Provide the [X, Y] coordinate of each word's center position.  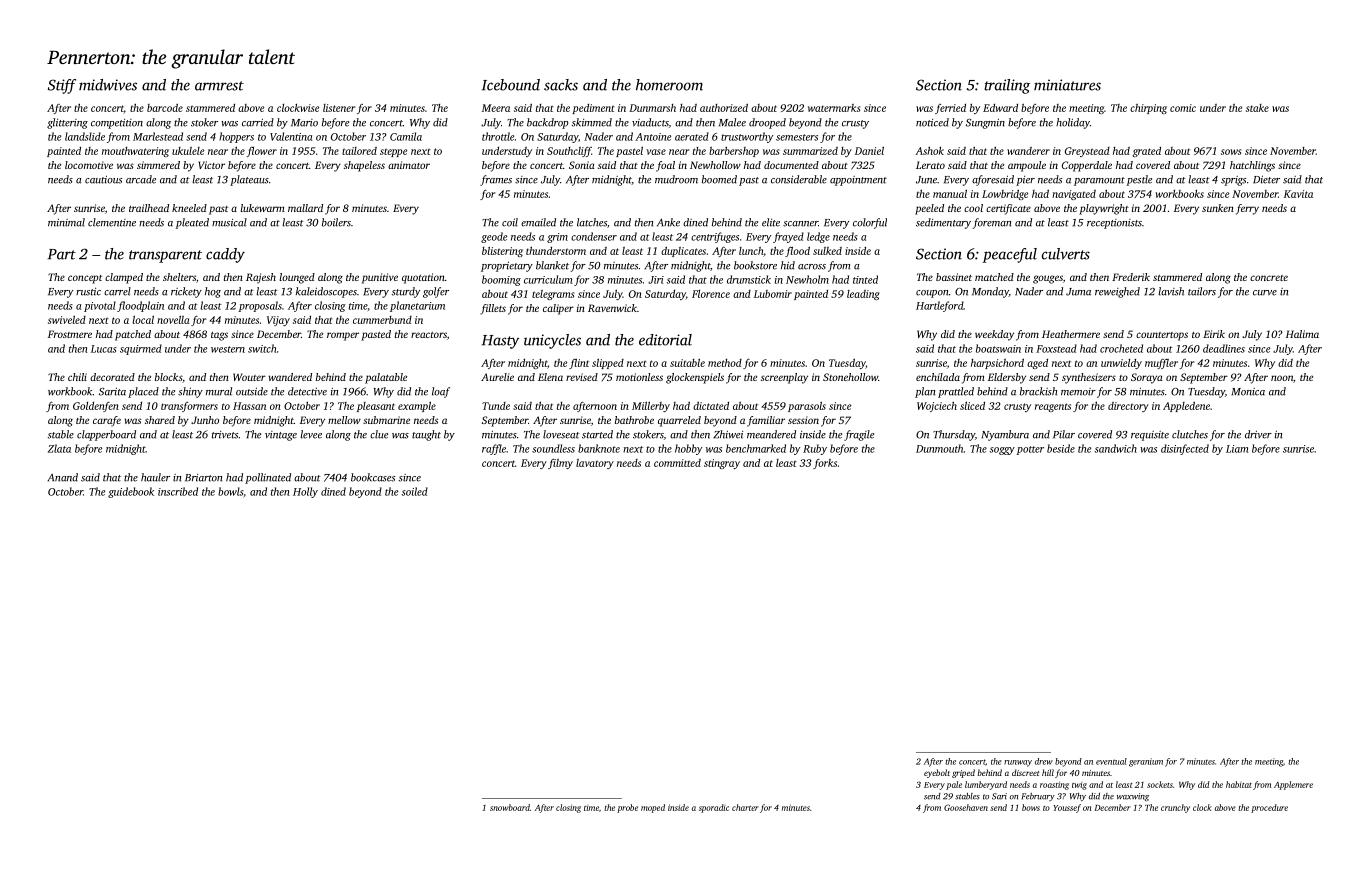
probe [627, 808]
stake [1257, 108]
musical [229, 222]
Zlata [59, 448]
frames [496, 180]
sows [1231, 152]
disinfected [1185, 449]
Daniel [869, 150]
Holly [305, 492]
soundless [553, 448]
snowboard [510, 807]
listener [339, 108]
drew [1044, 761]
